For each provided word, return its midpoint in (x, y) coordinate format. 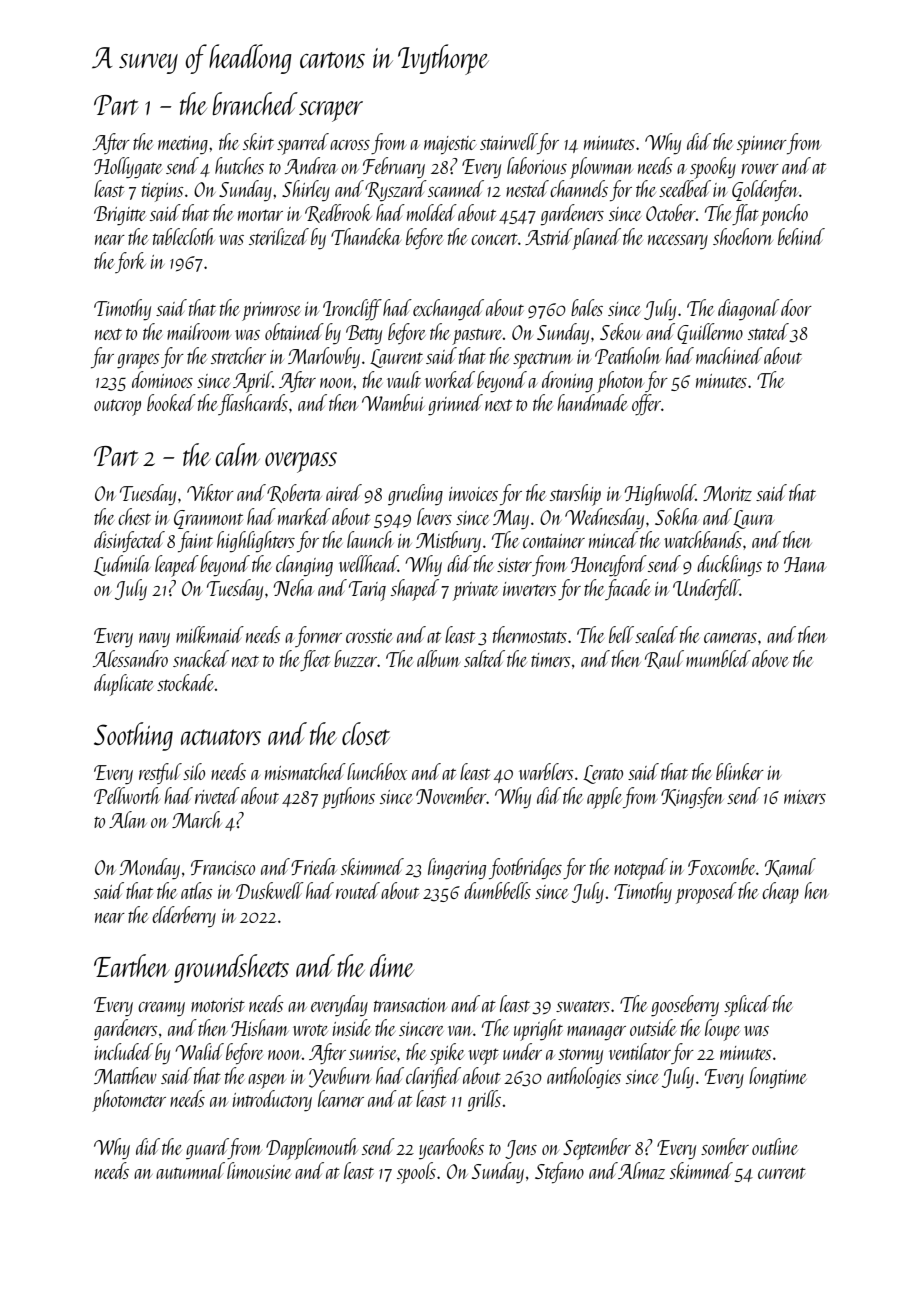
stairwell (509, 141)
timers (551, 660)
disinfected (129, 542)
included (124, 1051)
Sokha (677, 516)
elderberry (184, 917)
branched (255, 103)
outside (653, 1027)
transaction (410, 1005)
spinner (762, 145)
